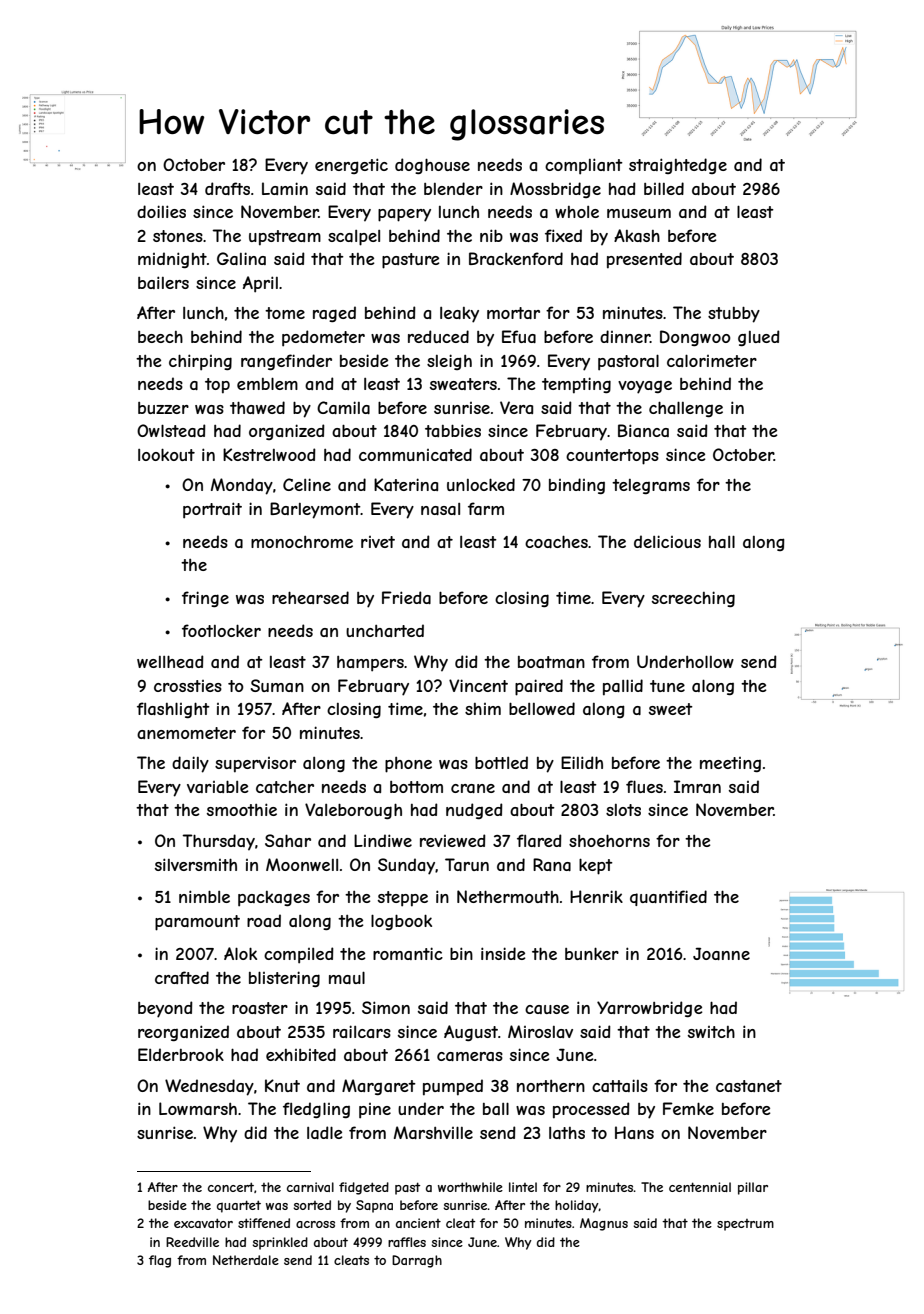  I want to click on Vera, so click(516, 407).
